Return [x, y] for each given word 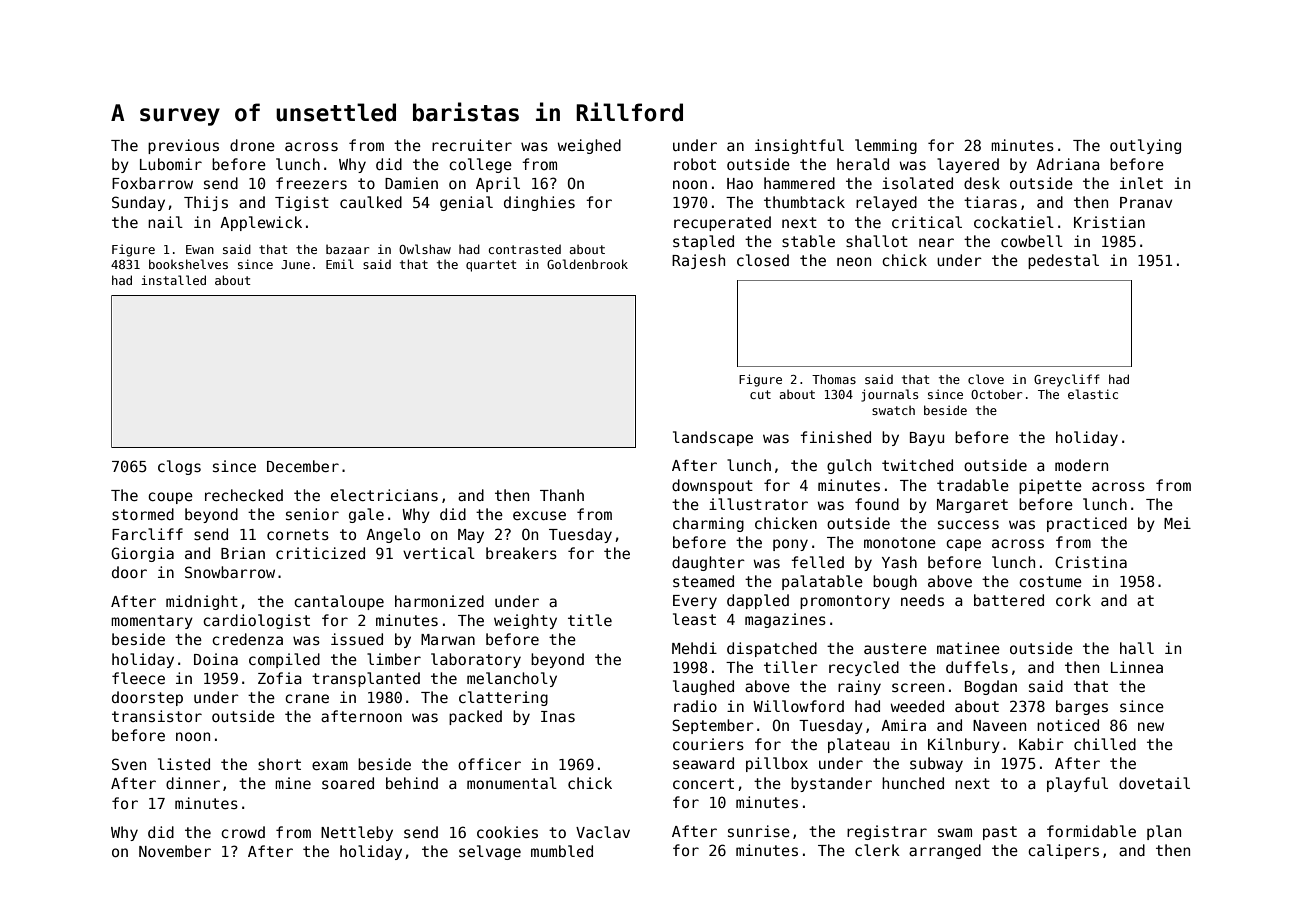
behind [412, 783]
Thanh [562, 495]
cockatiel [1014, 222]
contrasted [525, 249]
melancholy [512, 679]
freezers [311, 183]
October [996, 394]
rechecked [244, 495]
